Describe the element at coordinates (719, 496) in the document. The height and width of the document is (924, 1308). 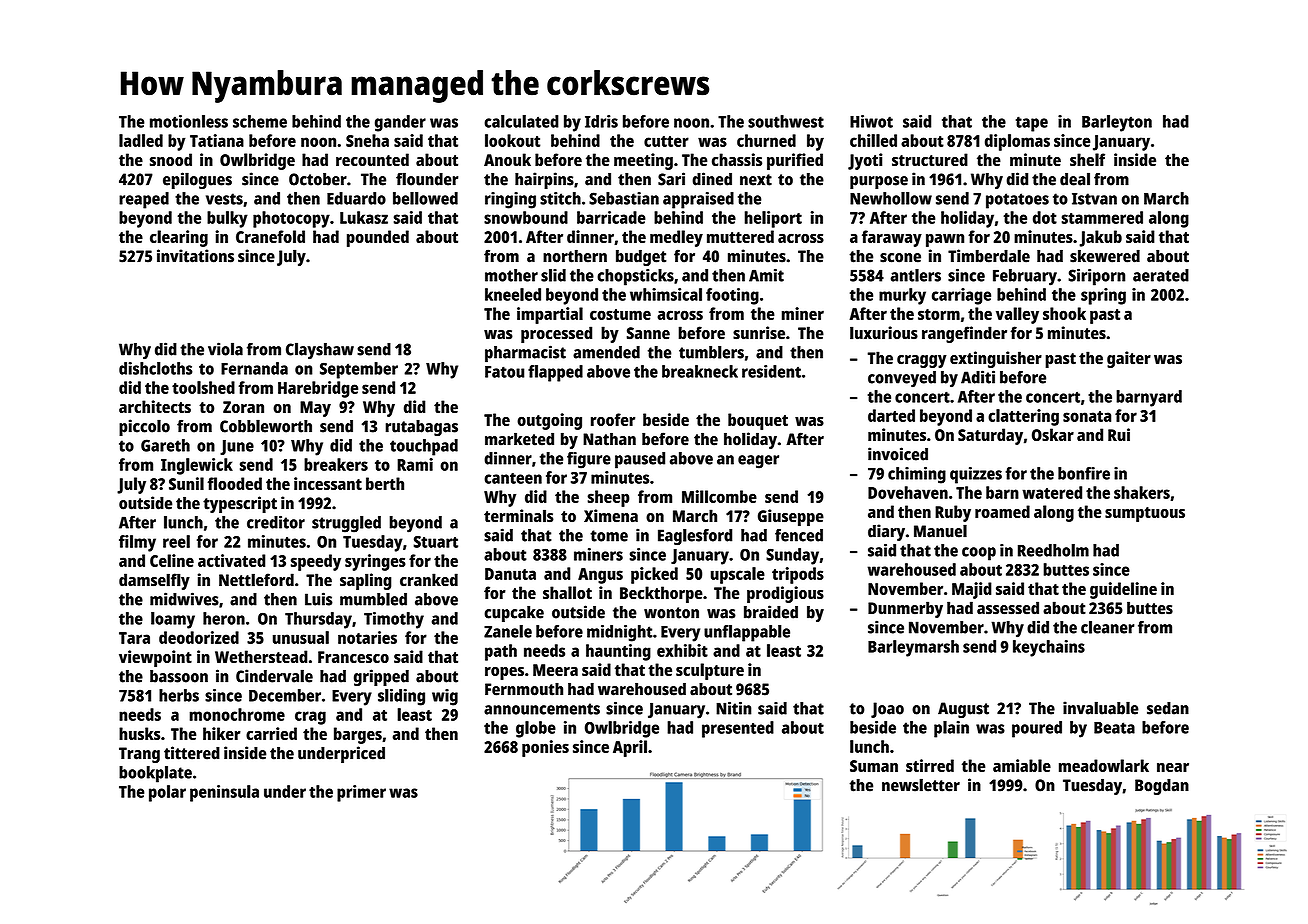
I see `Millcombe` at that location.
